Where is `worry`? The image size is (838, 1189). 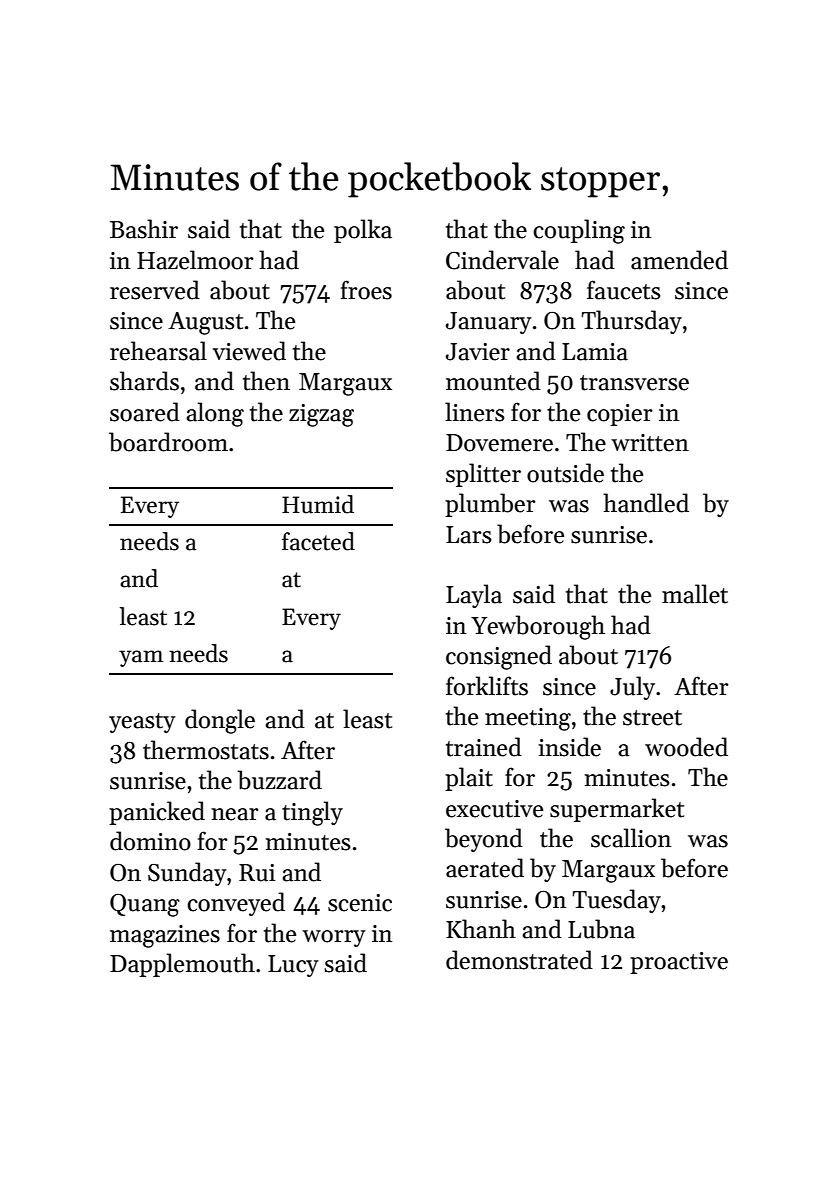
worry is located at coordinates (334, 938).
